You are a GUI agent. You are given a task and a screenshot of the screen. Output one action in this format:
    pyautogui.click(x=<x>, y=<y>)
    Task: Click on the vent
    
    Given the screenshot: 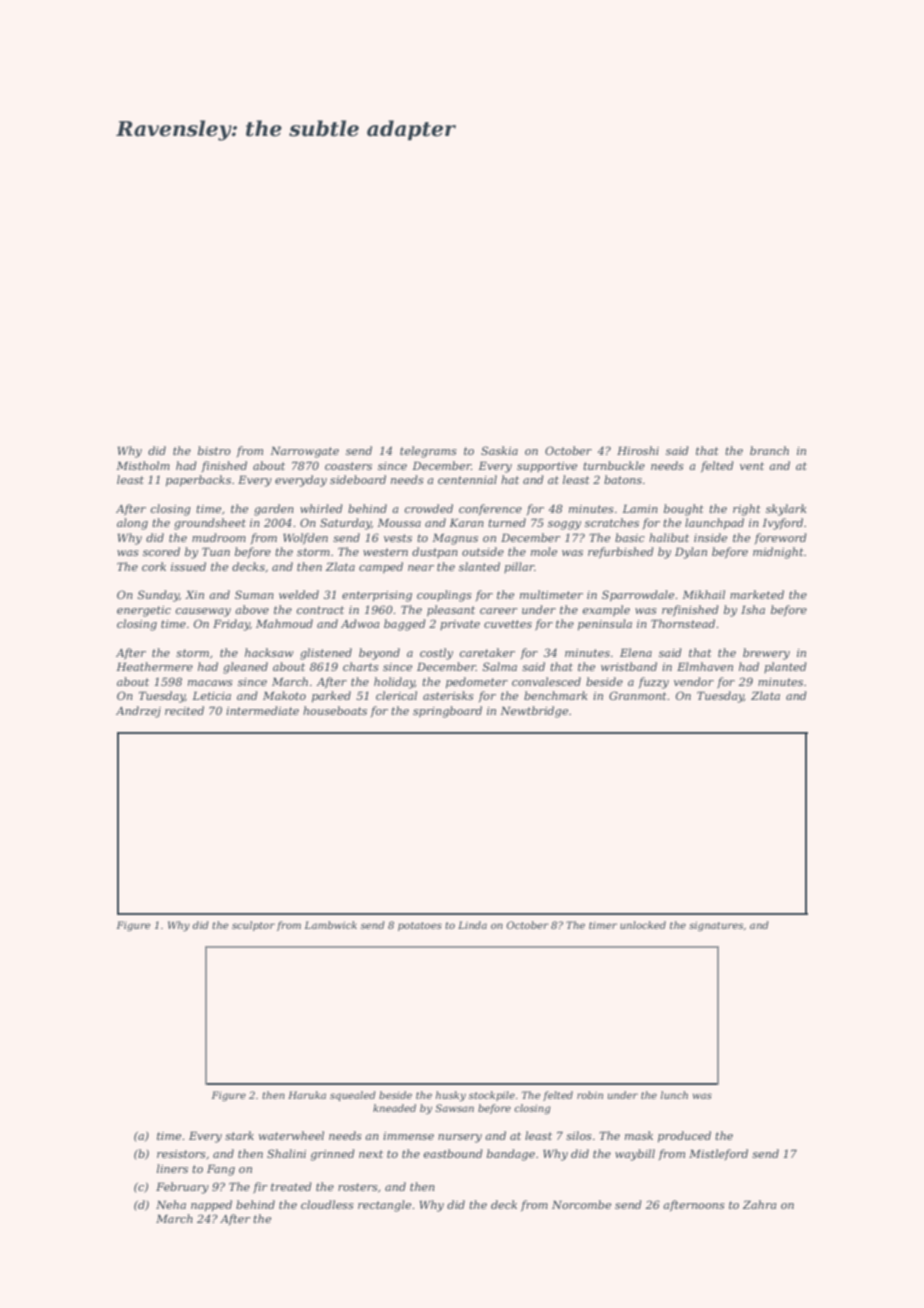 What is the action you would take?
    pyautogui.click(x=752, y=466)
